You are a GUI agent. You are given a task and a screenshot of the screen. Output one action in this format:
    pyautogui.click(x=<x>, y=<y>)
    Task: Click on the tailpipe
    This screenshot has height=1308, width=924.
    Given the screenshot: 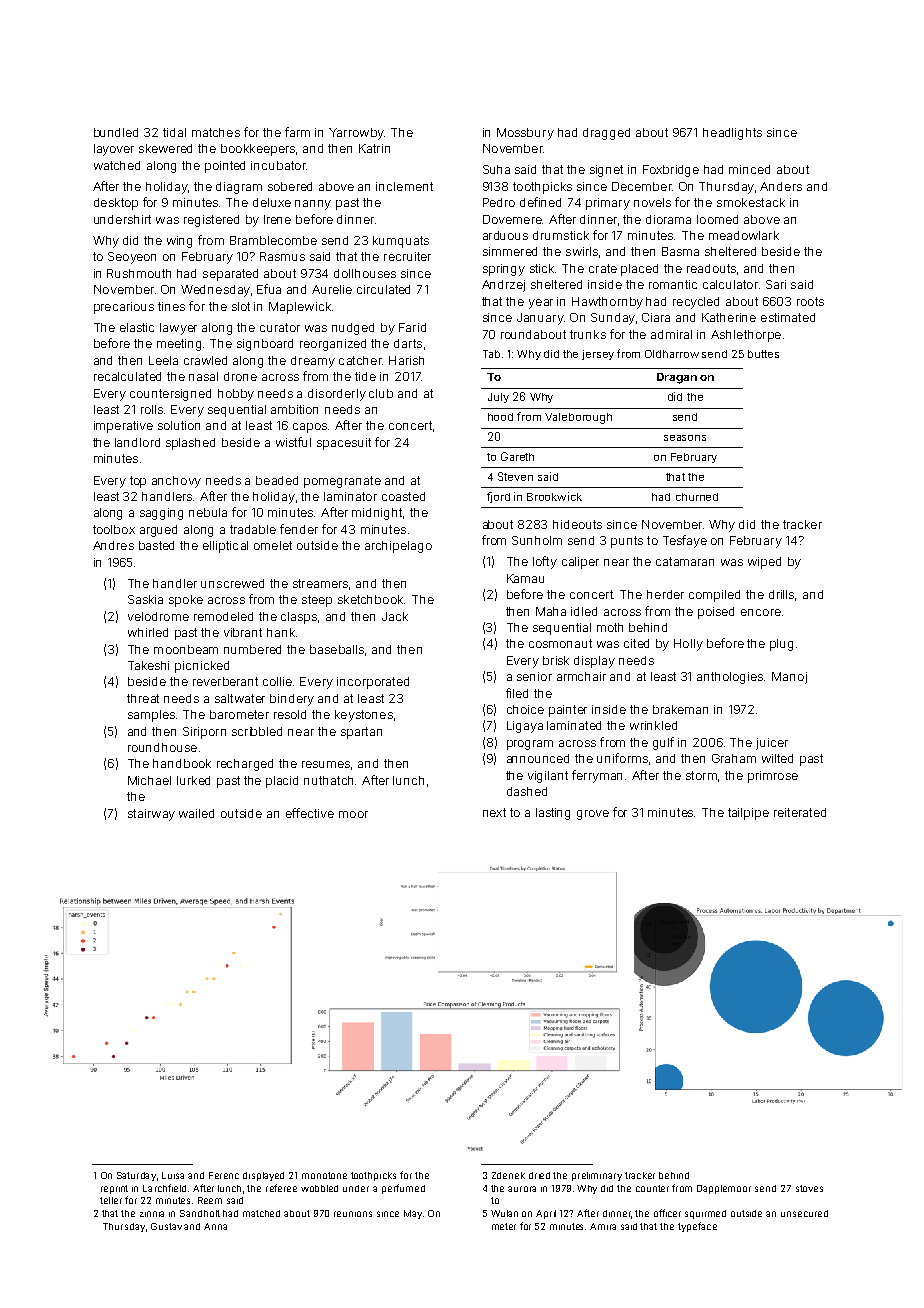 What is the action you would take?
    pyautogui.click(x=748, y=814)
